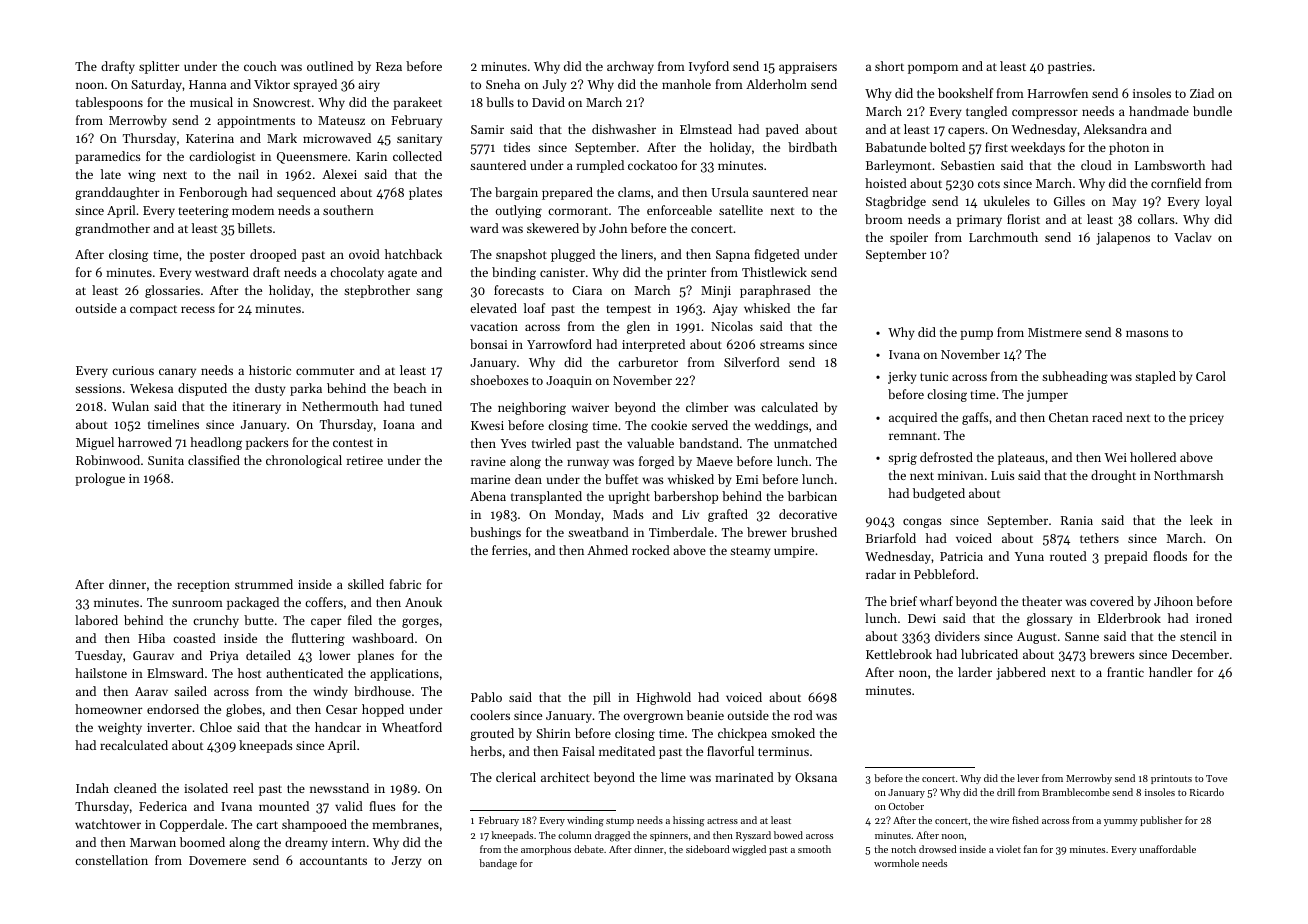 This screenshot has height=924, width=1308. What do you see at coordinates (708, 849) in the screenshot?
I see `sideboard` at bounding box center [708, 849].
